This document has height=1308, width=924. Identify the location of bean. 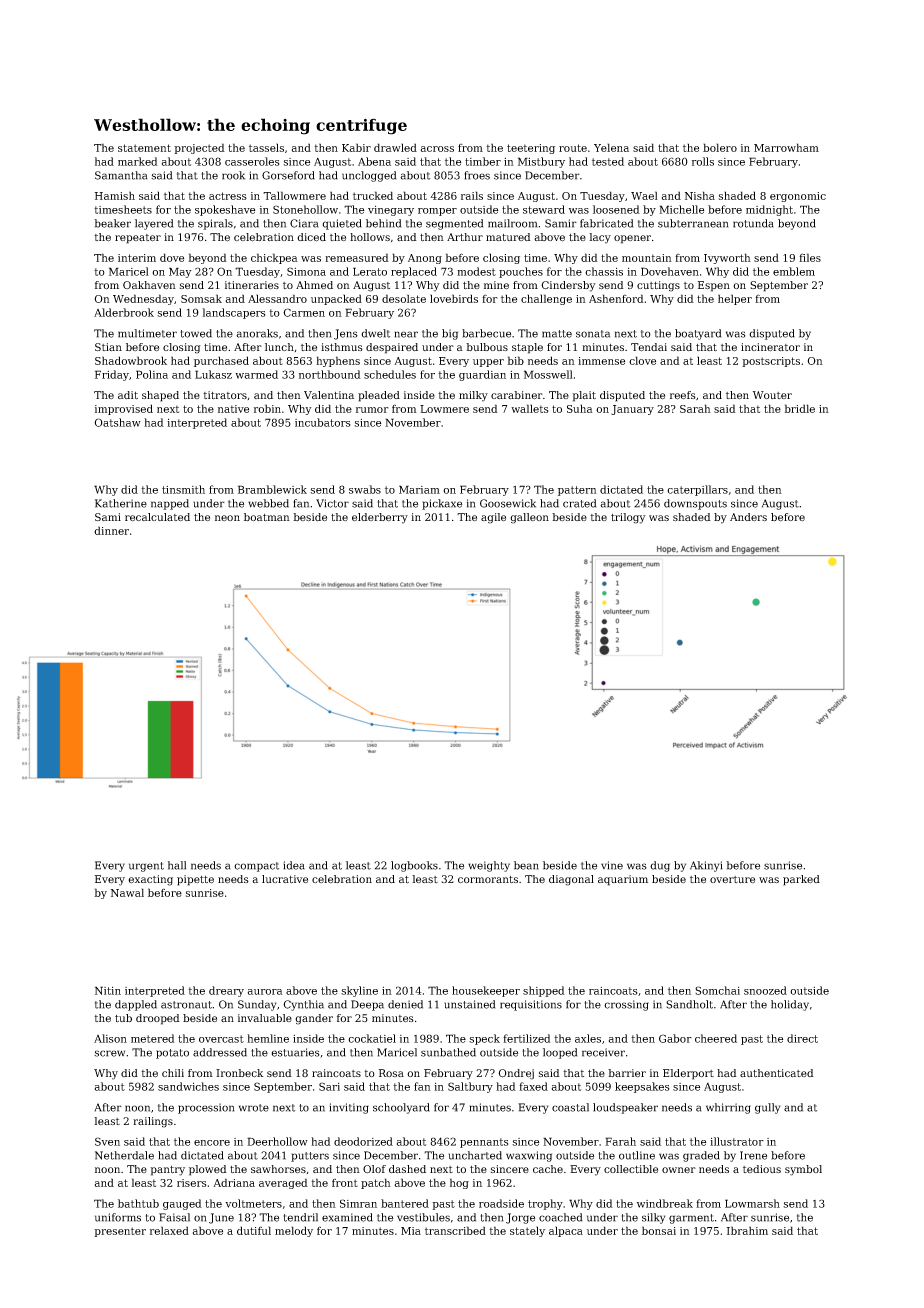
(526, 865).
